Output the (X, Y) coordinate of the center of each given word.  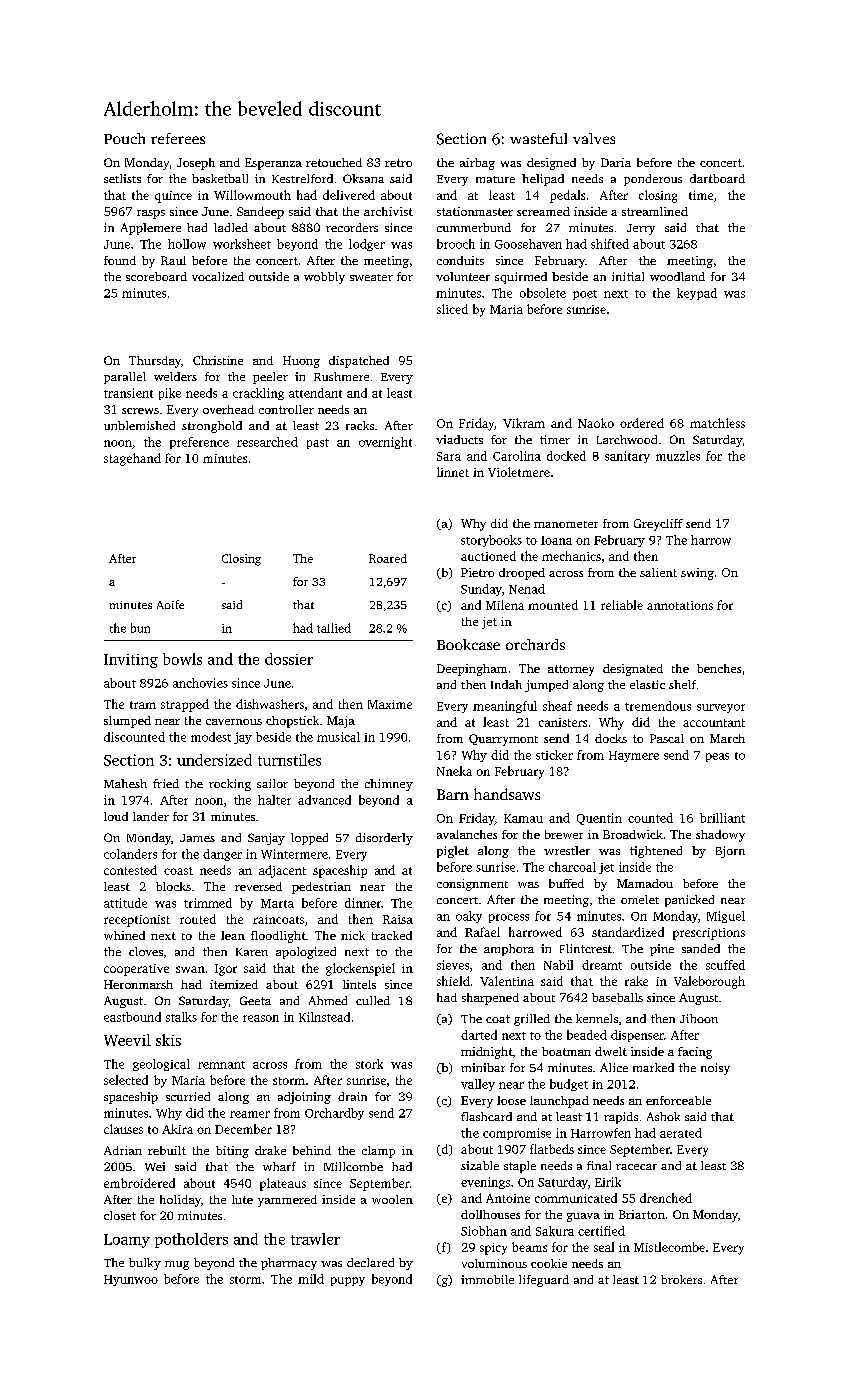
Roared (388, 558)
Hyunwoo (131, 1280)
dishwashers (270, 704)
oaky (469, 917)
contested (130, 870)
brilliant (722, 818)
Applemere (151, 229)
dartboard (717, 178)
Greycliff (658, 525)
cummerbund (474, 227)
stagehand (132, 459)
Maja (341, 722)
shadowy (720, 836)
